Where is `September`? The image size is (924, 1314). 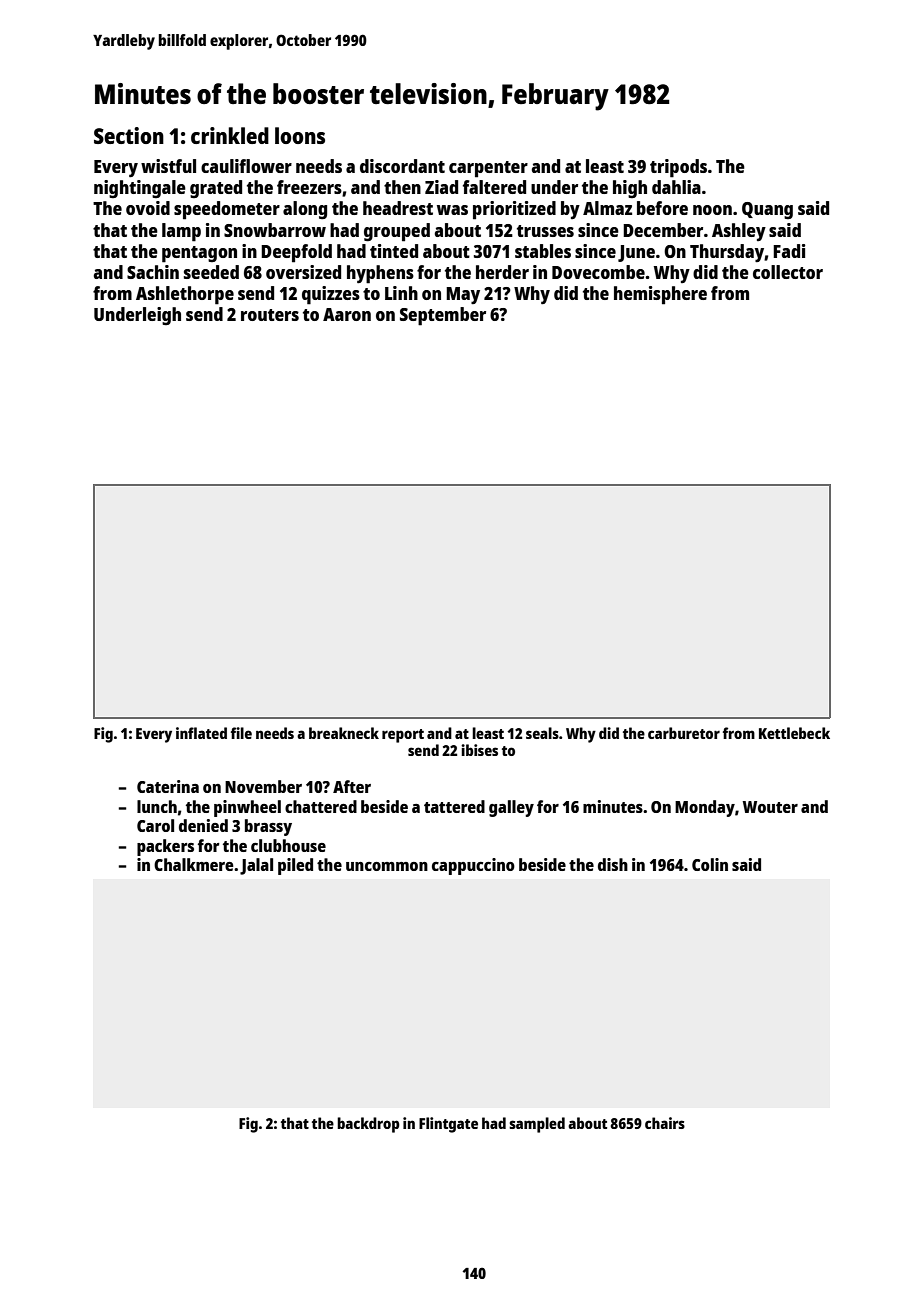 September is located at coordinates (443, 316).
